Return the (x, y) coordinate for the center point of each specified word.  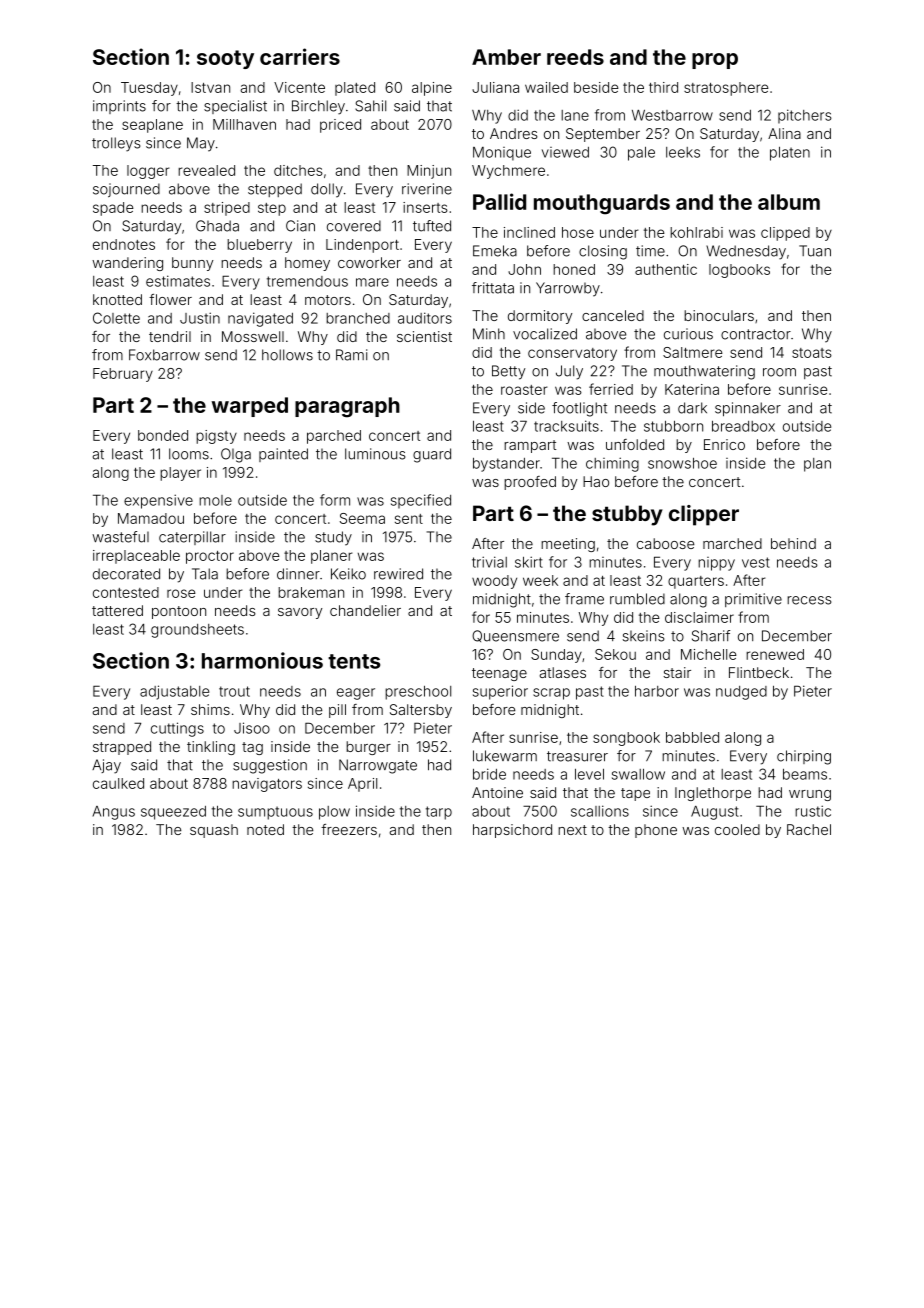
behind (793, 543)
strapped (122, 748)
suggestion (270, 766)
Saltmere (693, 352)
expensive (158, 501)
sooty (225, 59)
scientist (424, 336)
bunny (192, 264)
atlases (562, 672)
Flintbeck (759, 672)
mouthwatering (704, 372)
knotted (117, 299)
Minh (489, 333)
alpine (432, 89)
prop (715, 61)
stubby (627, 515)
